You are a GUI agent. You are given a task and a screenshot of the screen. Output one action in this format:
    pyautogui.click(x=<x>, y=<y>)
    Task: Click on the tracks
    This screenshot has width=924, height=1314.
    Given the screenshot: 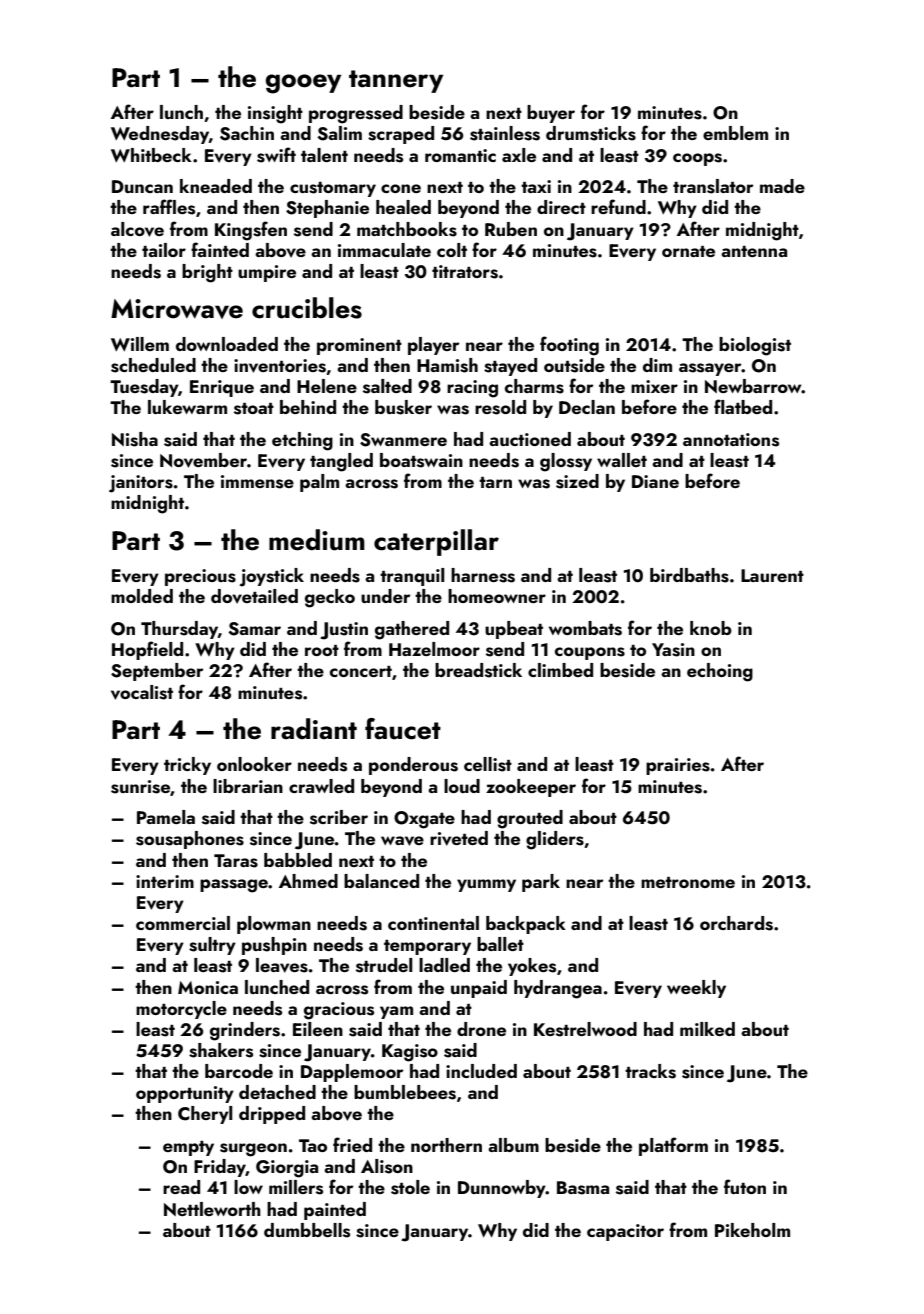 What is the action you would take?
    pyautogui.click(x=650, y=1071)
